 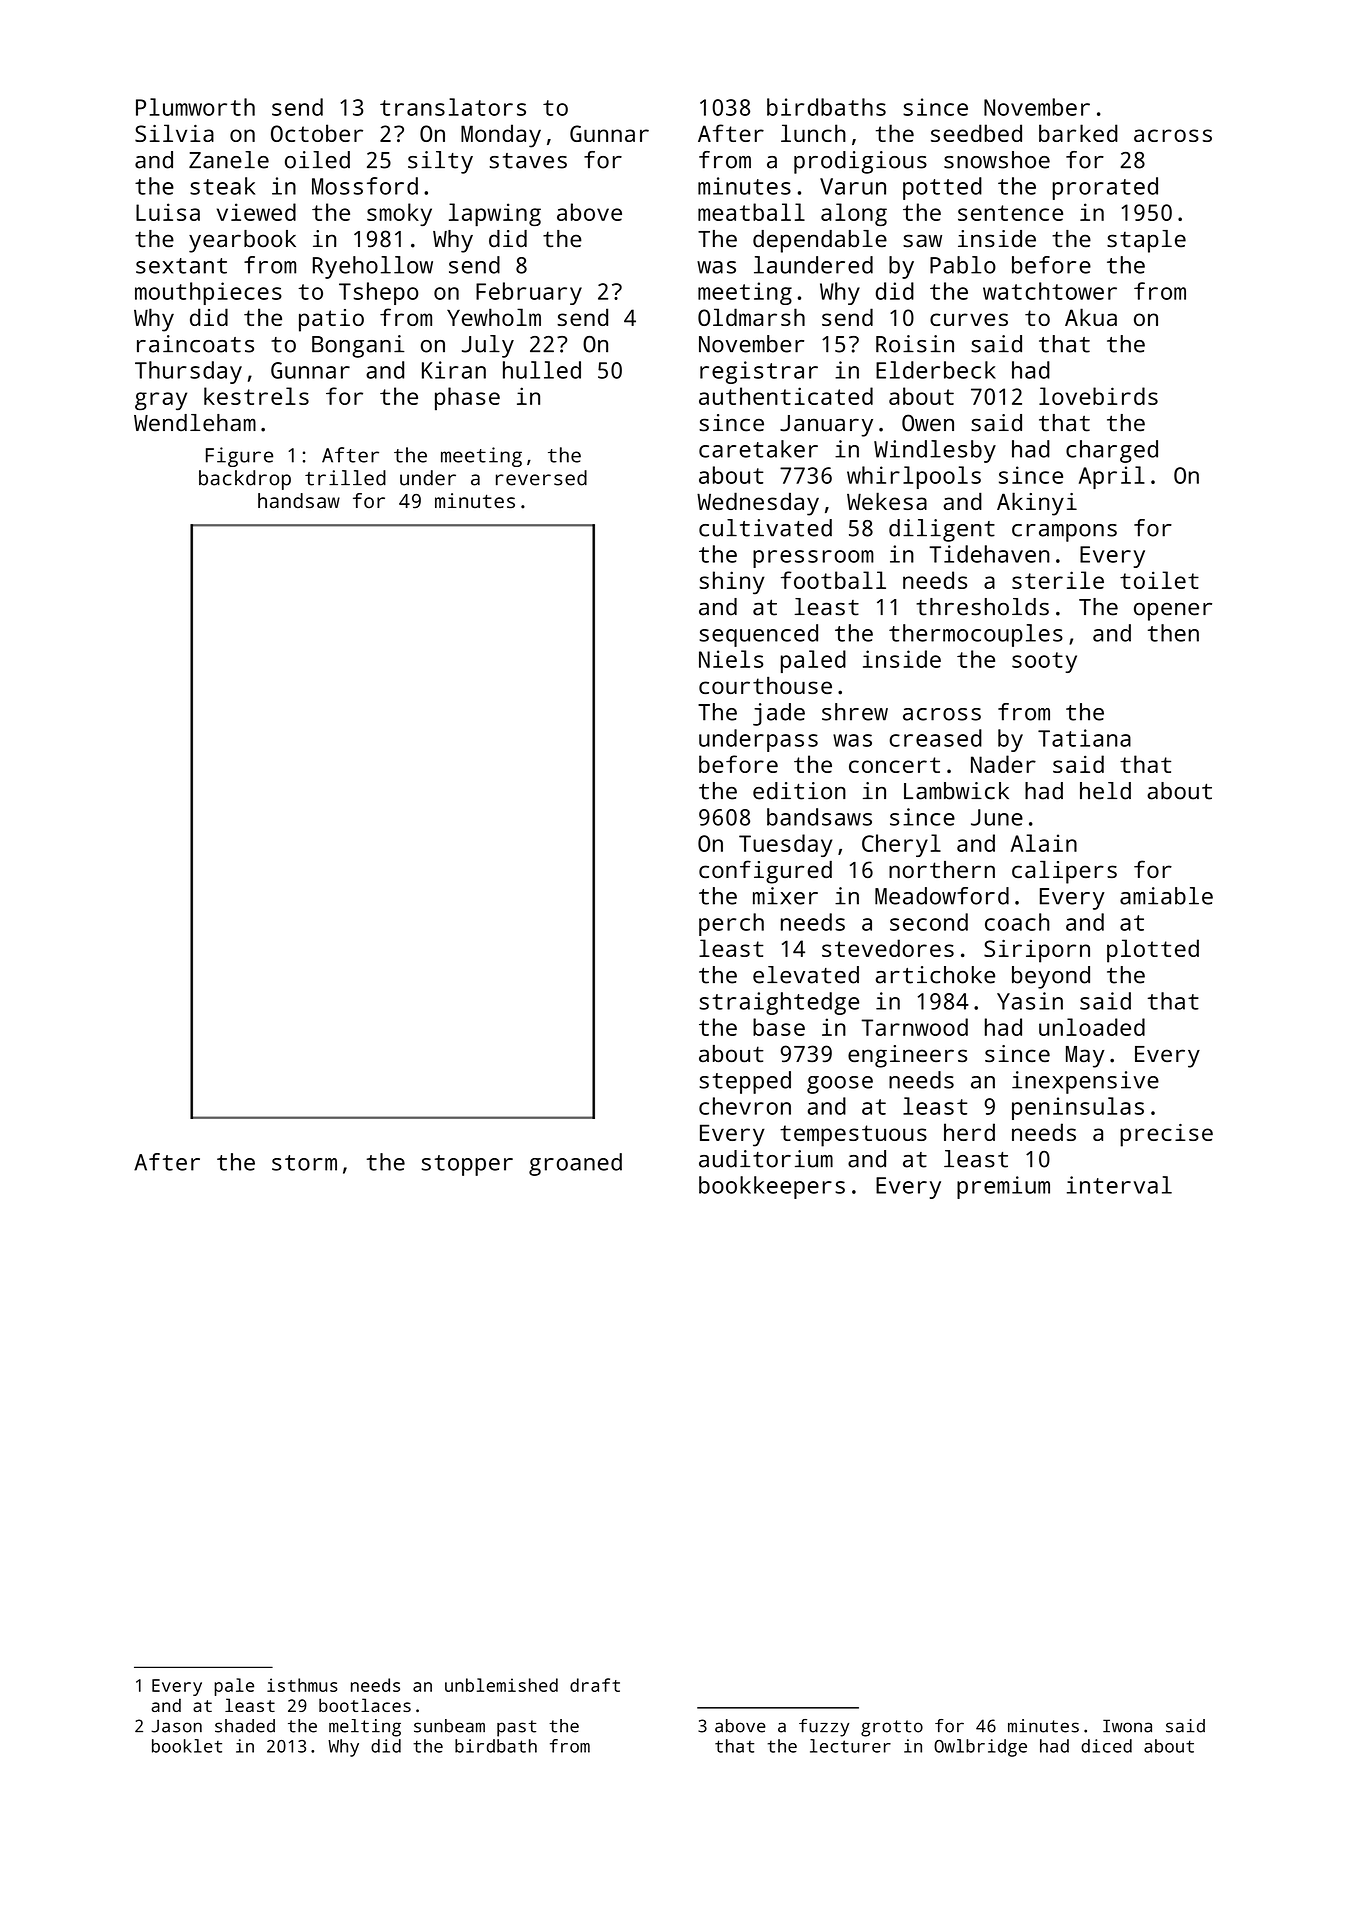 I want to click on stopper, so click(x=467, y=1165).
